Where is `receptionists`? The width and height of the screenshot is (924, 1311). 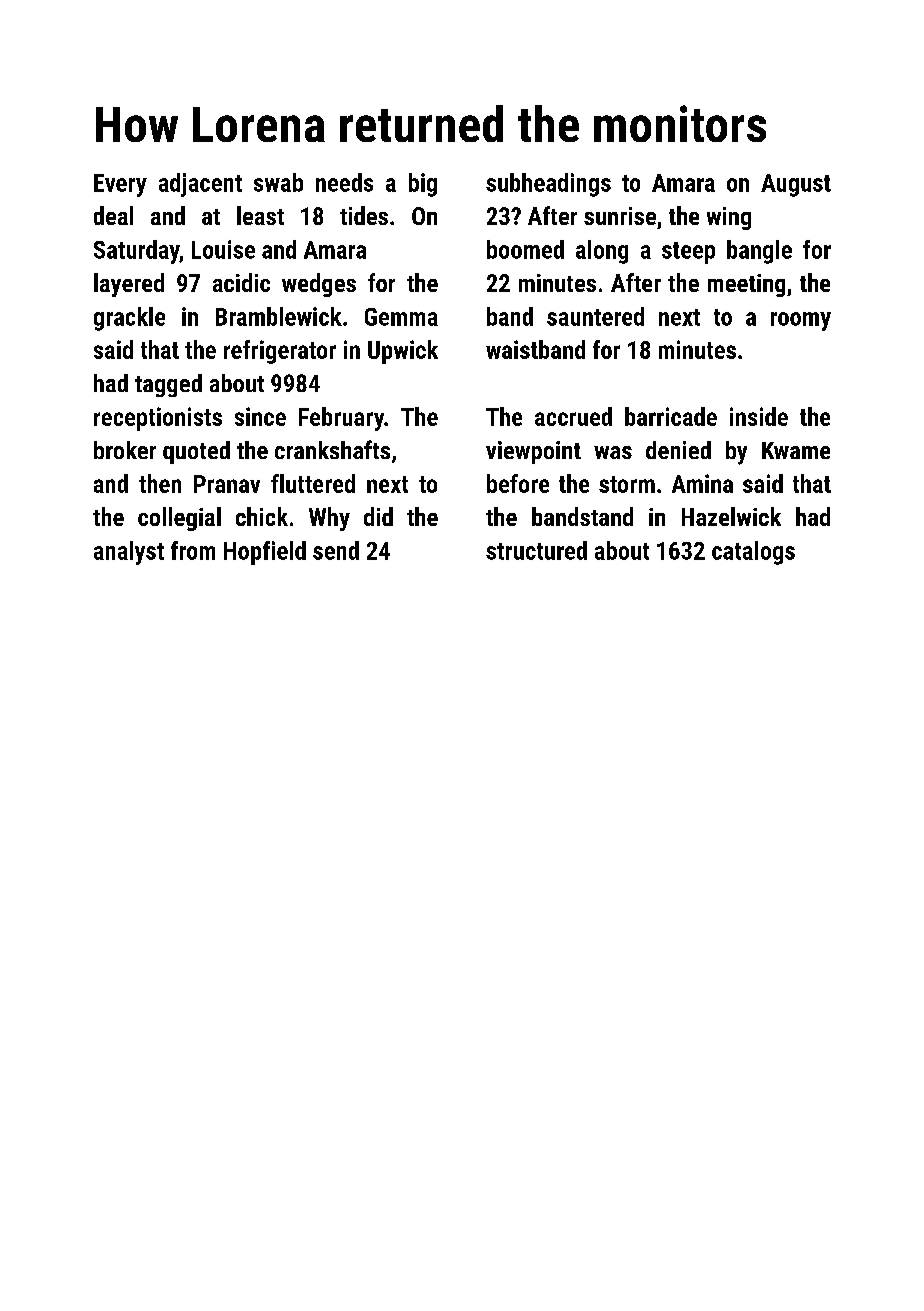
receptionists is located at coordinates (158, 419).
